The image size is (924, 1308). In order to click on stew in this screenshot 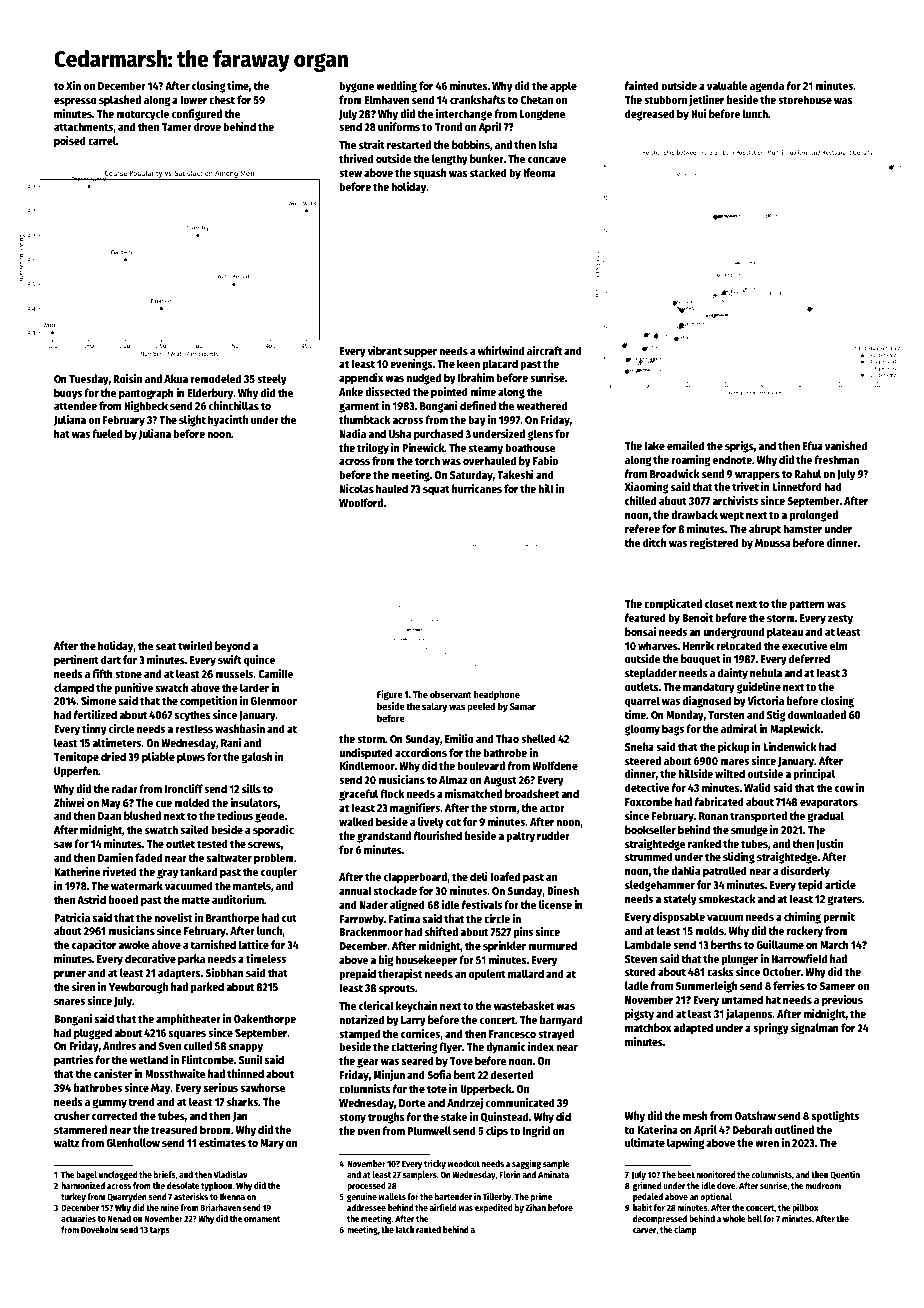, I will do `click(350, 173)`.
